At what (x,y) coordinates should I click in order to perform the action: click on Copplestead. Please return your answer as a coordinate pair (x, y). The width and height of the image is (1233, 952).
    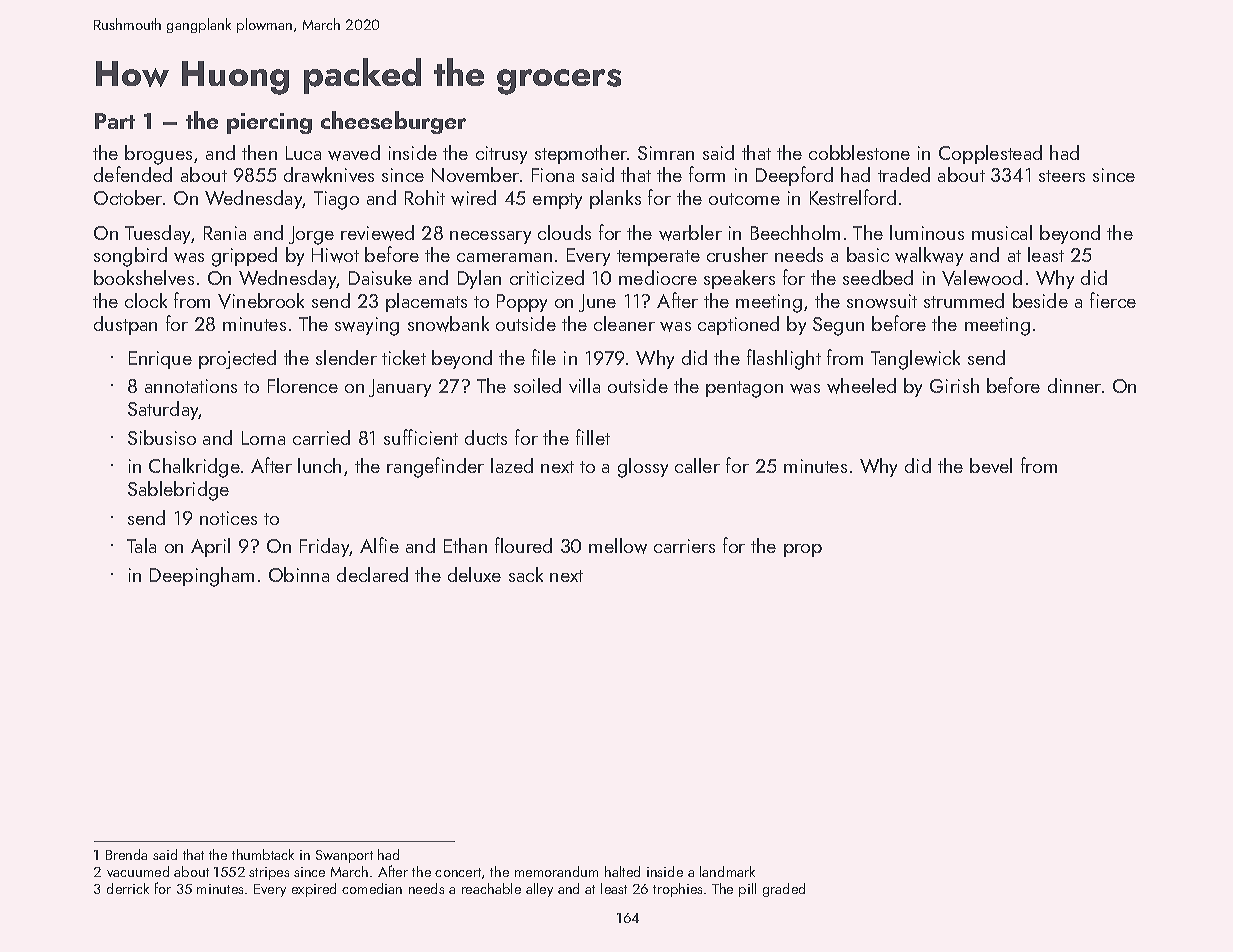
    Looking at the image, I should click on (990, 154).
